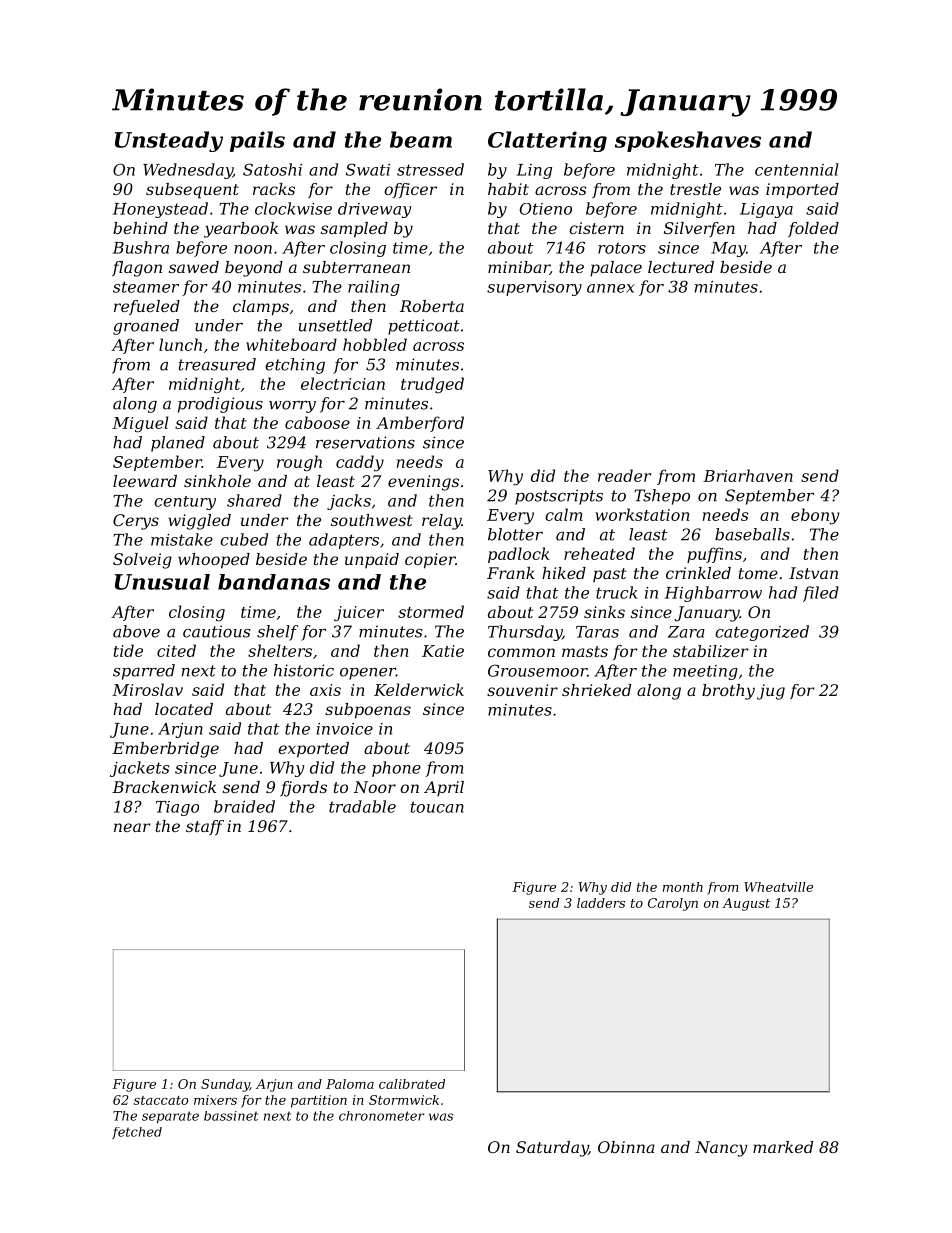 The height and width of the screenshot is (1233, 952). I want to click on bassinet, so click(231, 1116).
